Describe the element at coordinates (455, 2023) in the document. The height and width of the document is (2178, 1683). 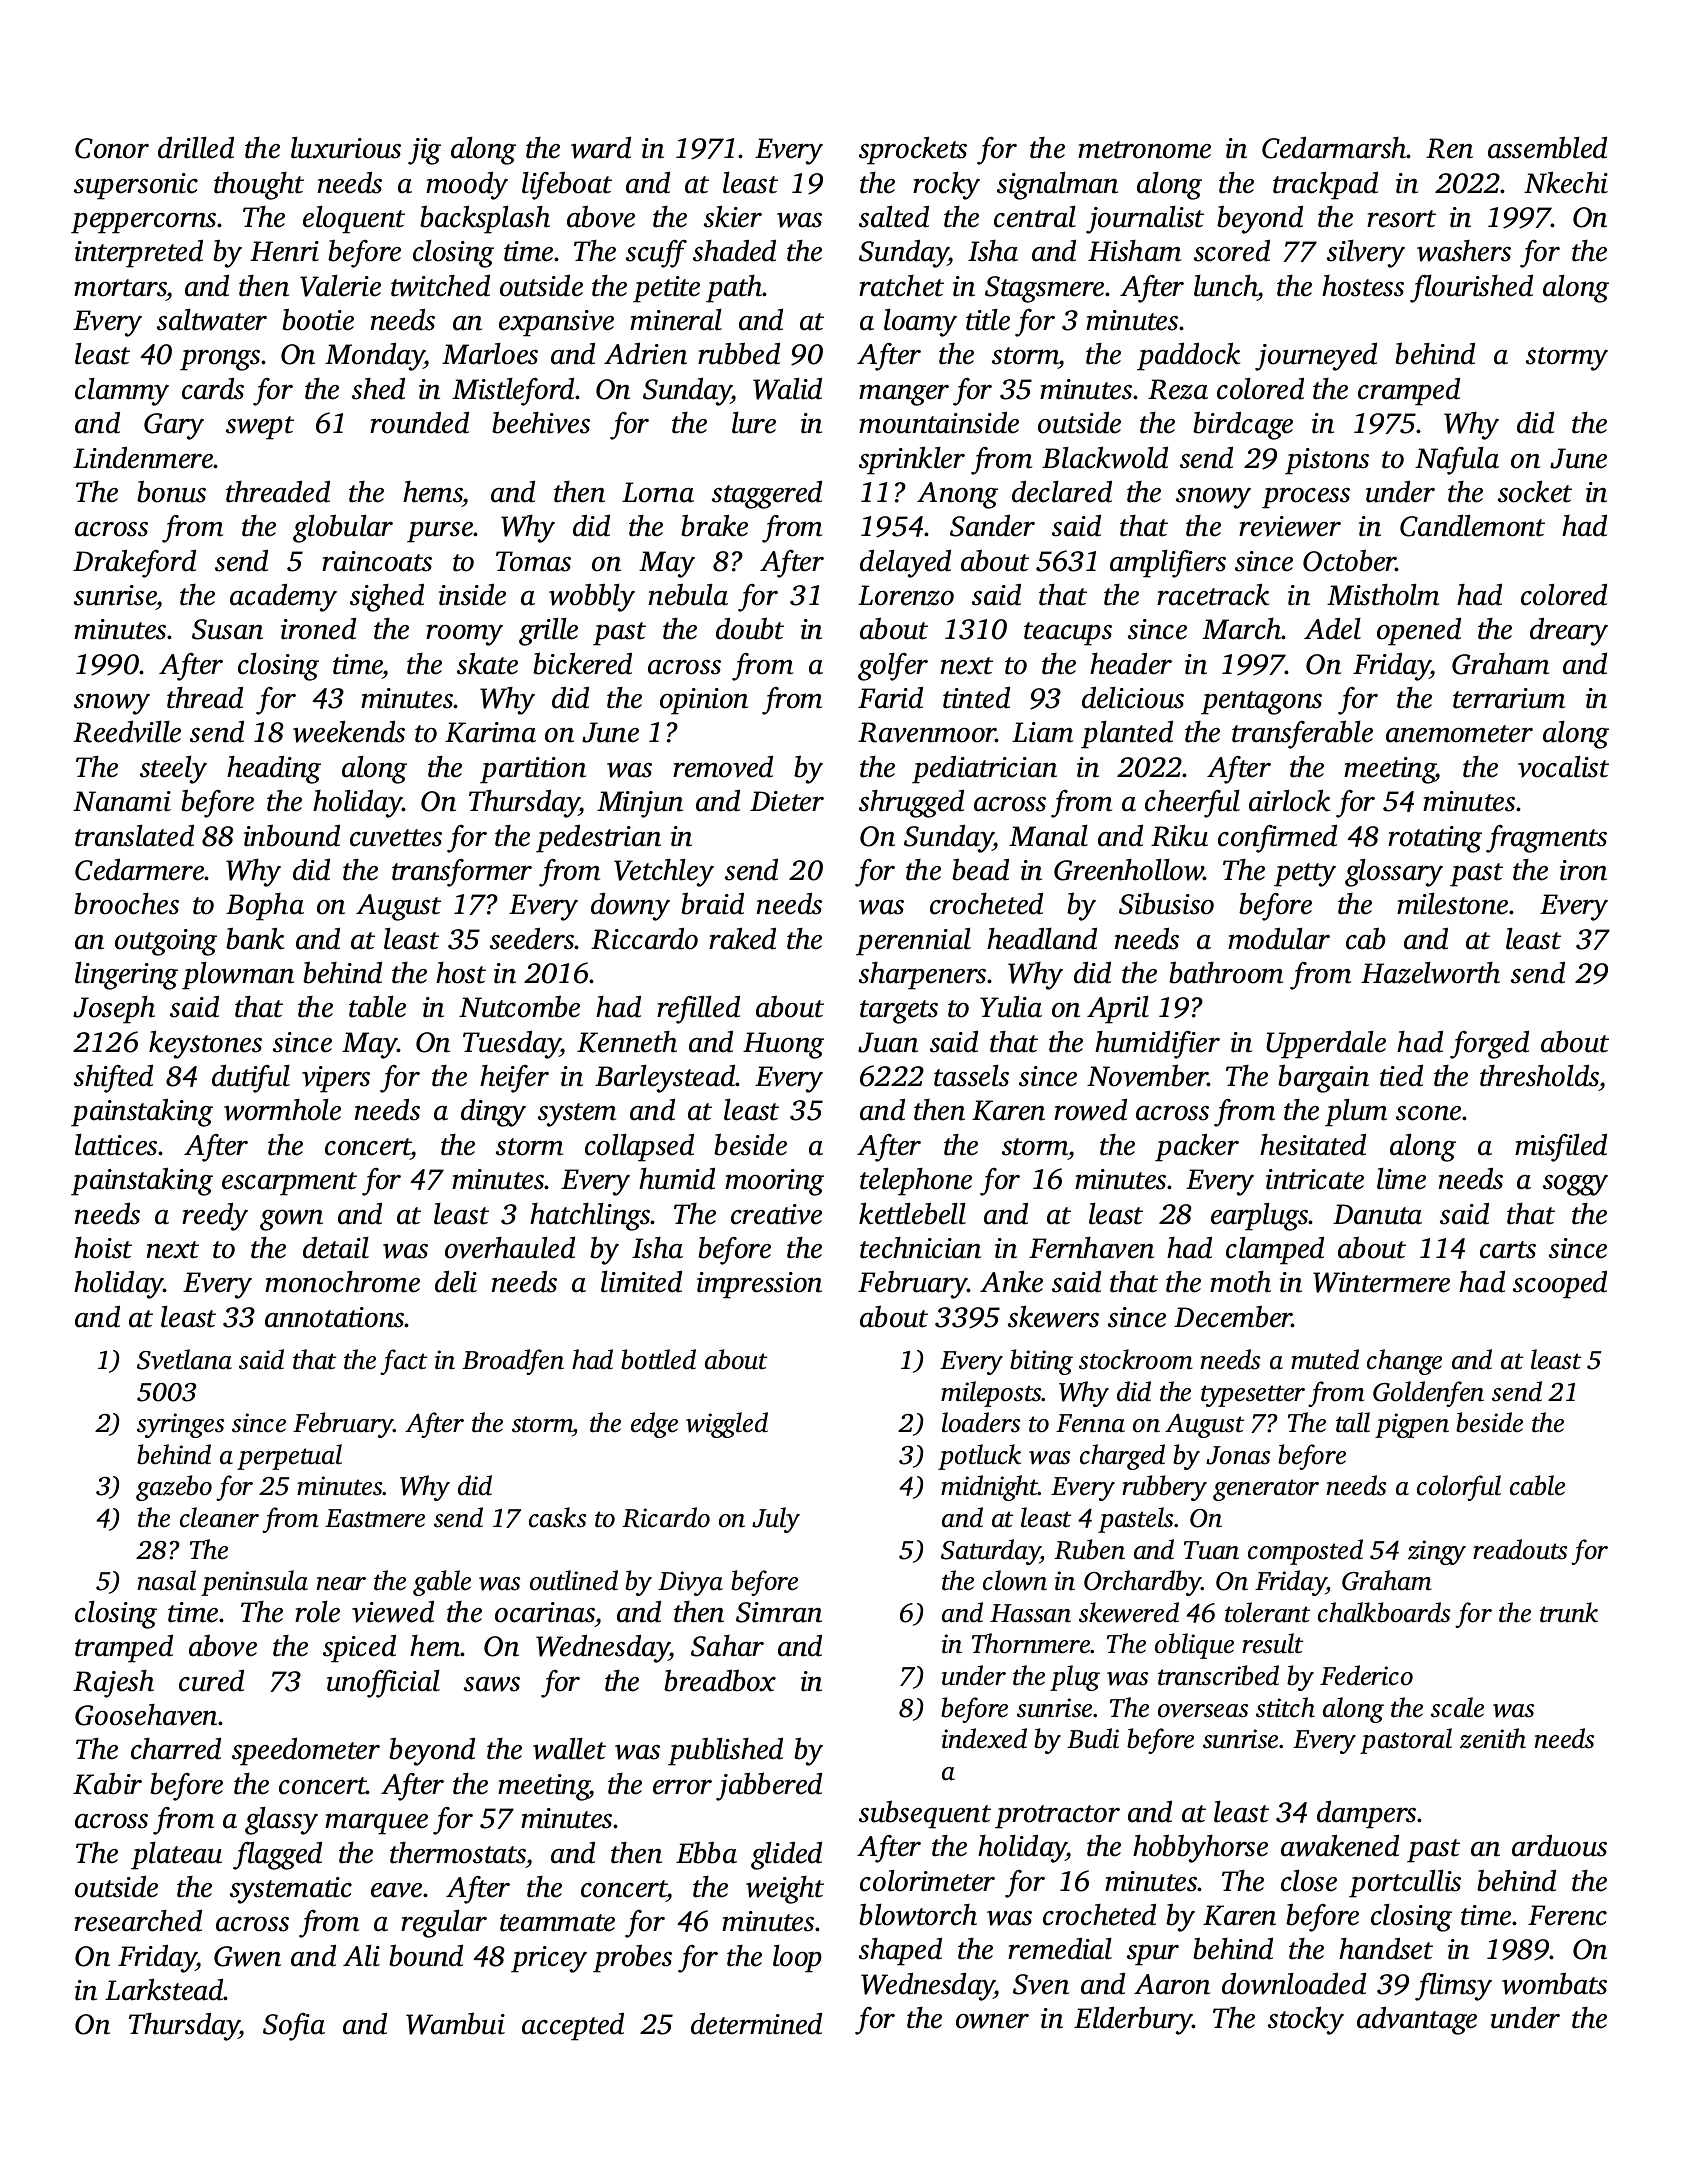
I see `Wambui` at that location.
